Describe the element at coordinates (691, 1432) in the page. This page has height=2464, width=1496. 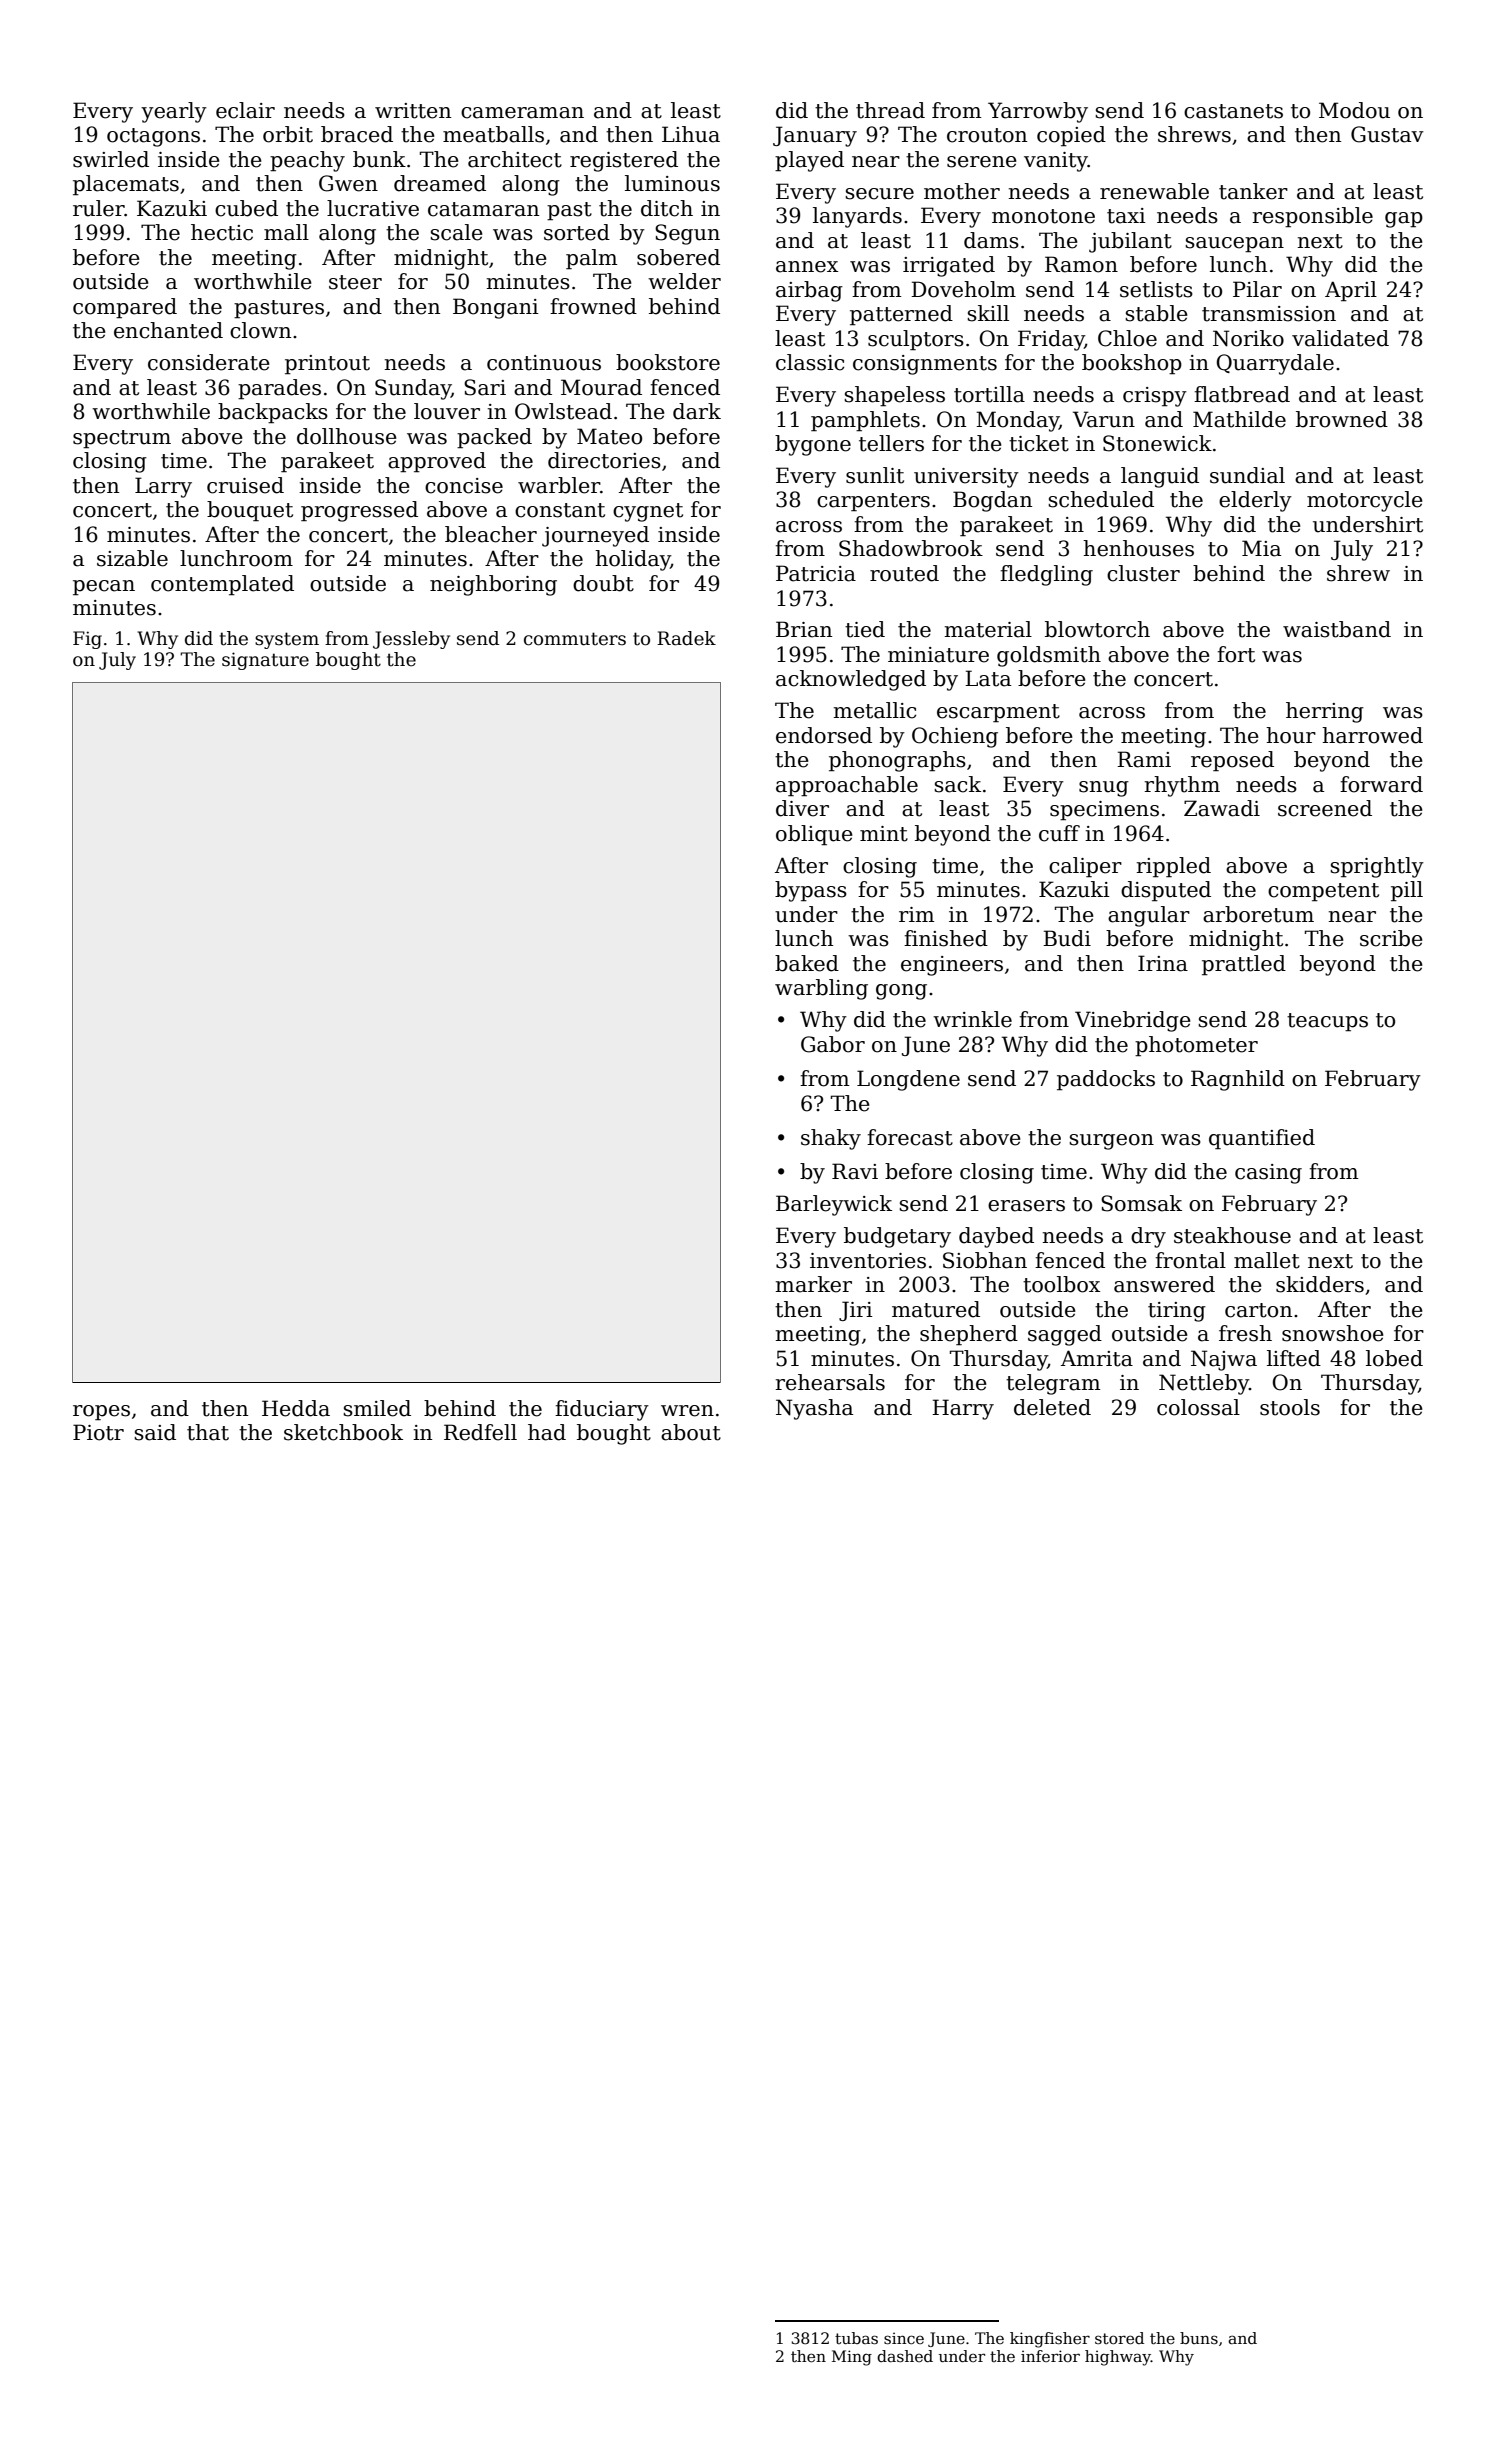
I see `about` at that location.
